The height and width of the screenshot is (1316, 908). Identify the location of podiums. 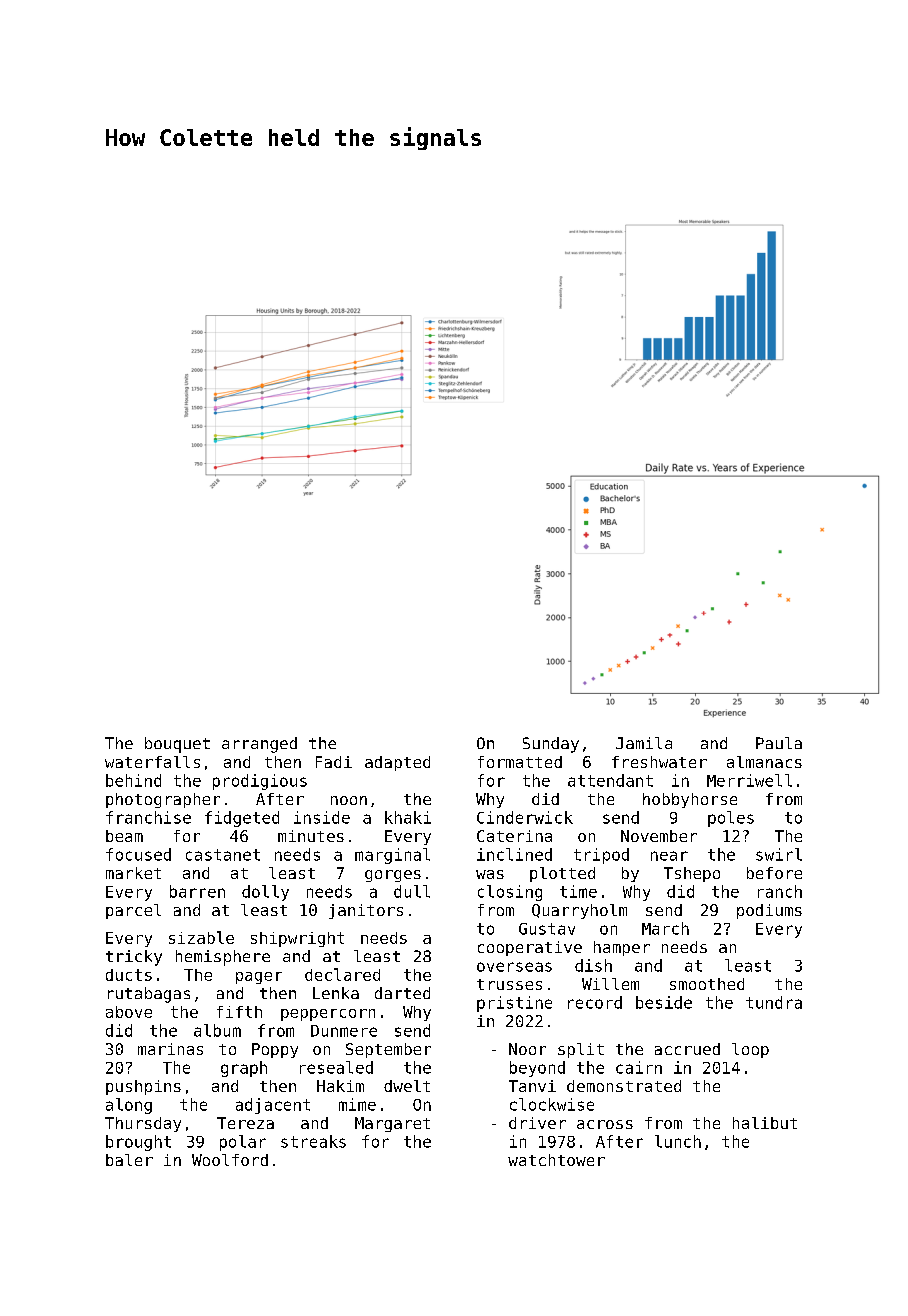
(769, 911).
